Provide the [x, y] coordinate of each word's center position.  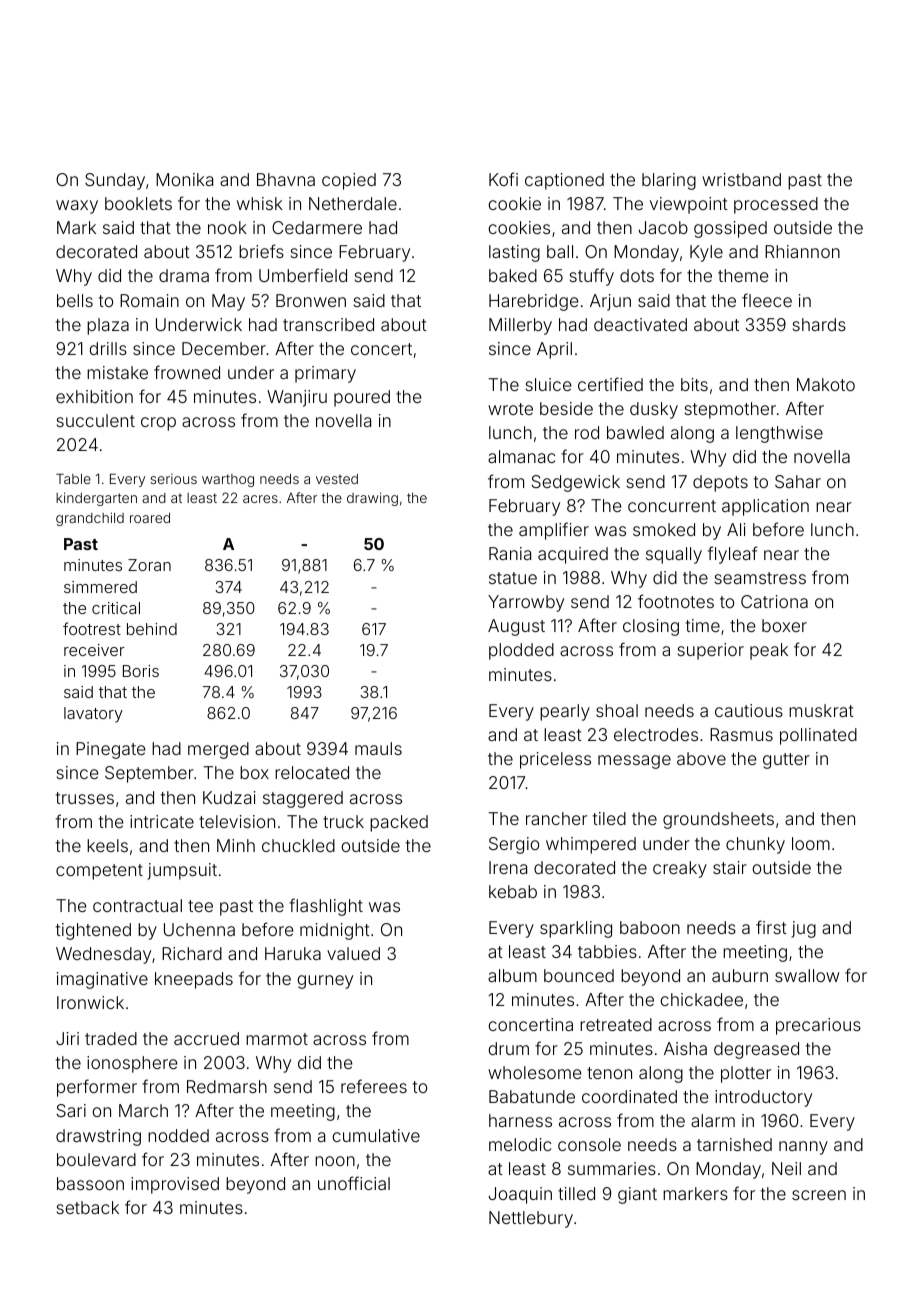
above [701, 758]
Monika [184, 179]
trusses [85, 798]
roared [150, 518]
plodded [521, 651]
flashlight [326, 907]
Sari [71, 1110]
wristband [741, 179]
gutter [786, 761]
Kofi [503, 179]
